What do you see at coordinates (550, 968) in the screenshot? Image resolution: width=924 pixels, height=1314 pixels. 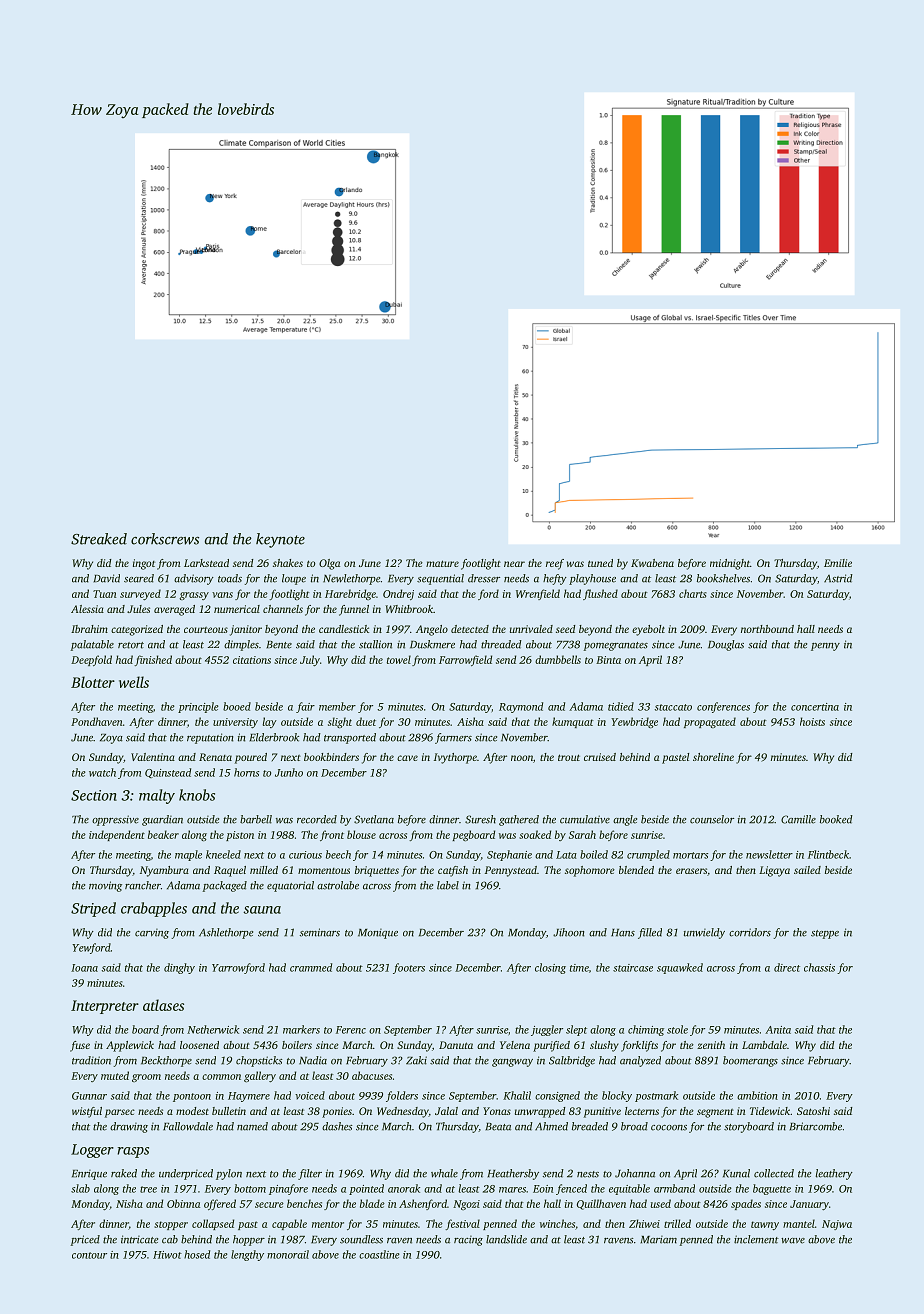 I see `closing` at bounding box center [550, 968].
